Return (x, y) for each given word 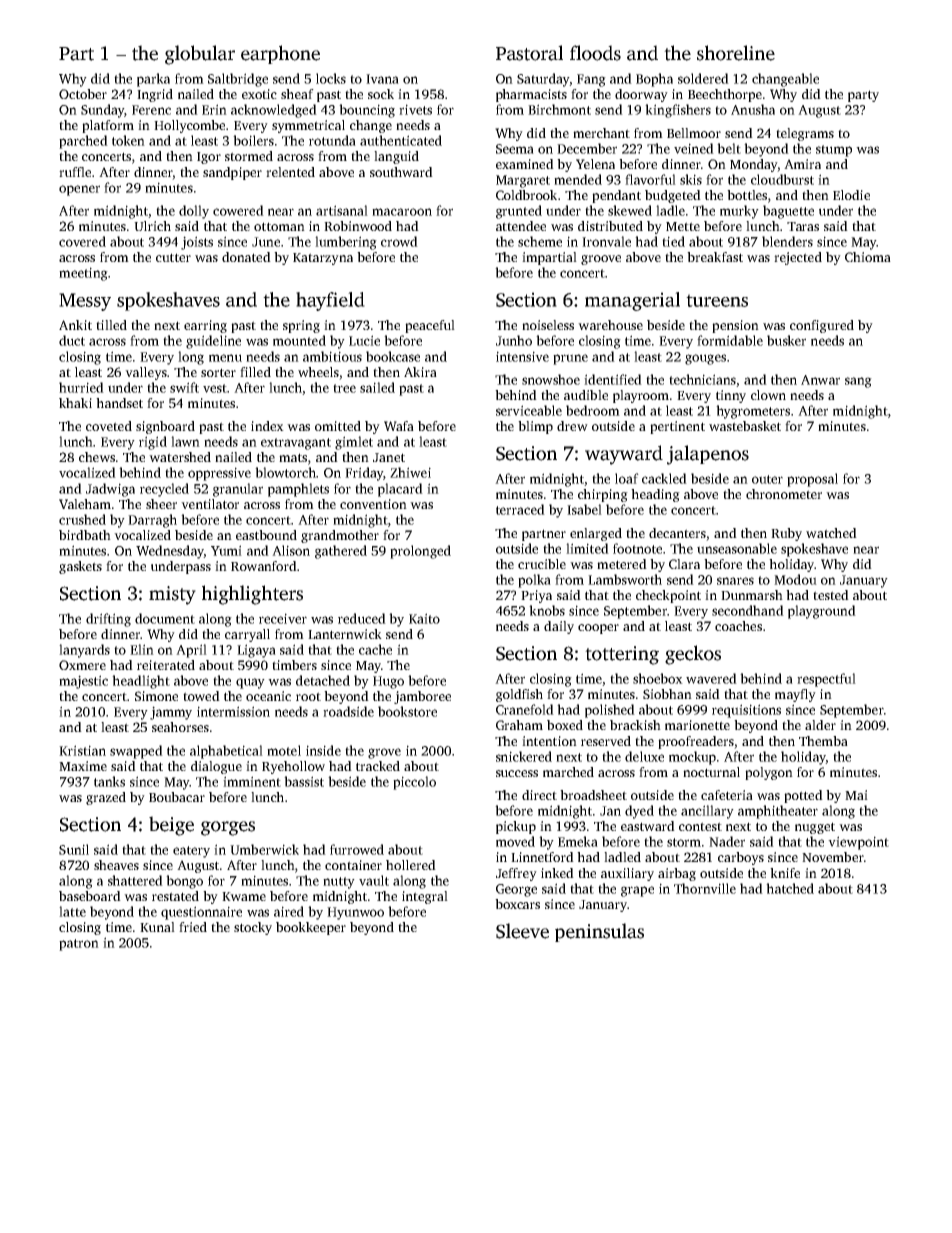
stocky (253, 928)
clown (768, 395)
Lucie (364, 340)
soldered (703, 78)
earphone (280, 54)
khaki (75, 403)
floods (595, 53)
